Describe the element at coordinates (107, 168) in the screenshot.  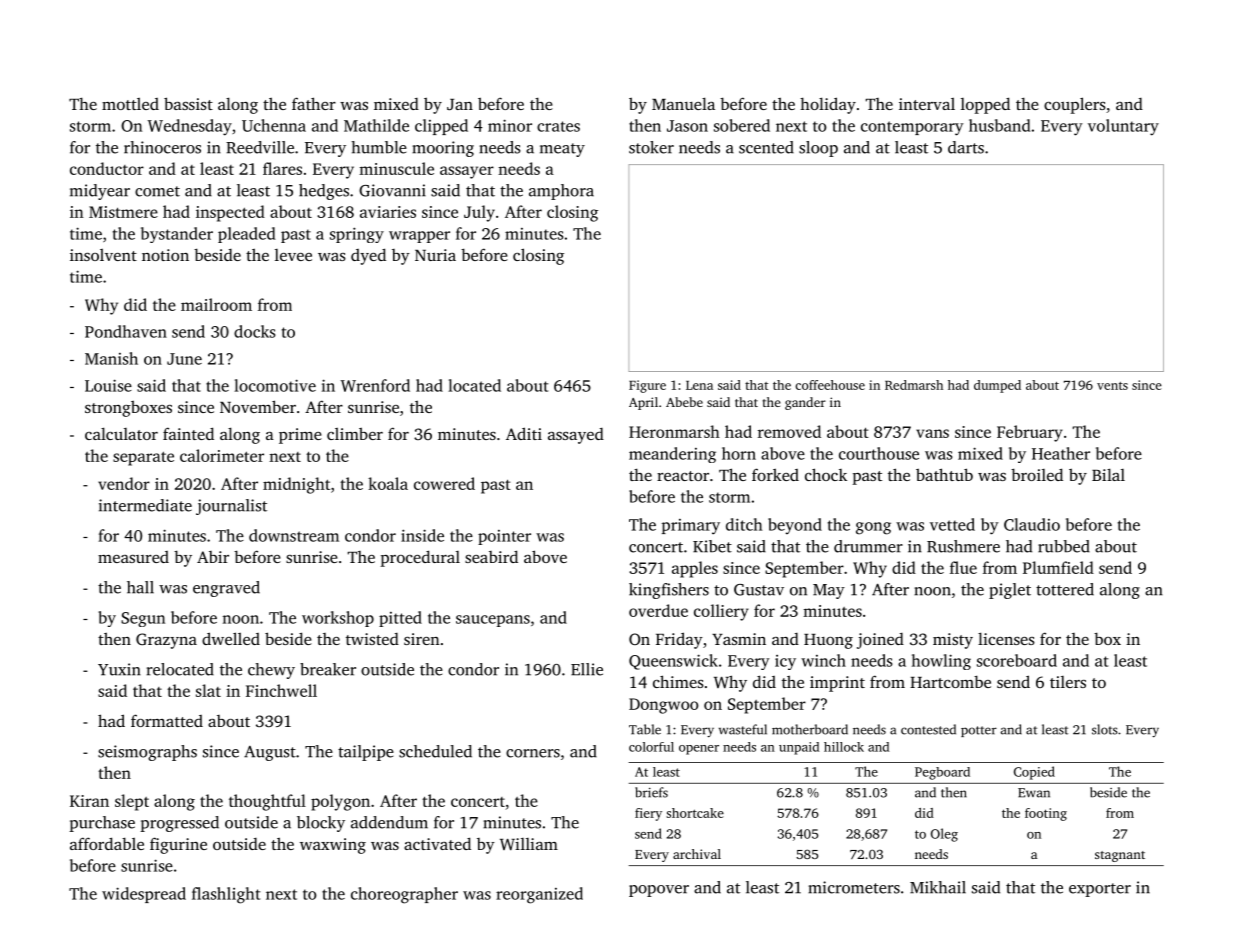
I see `conductor` at that location.
